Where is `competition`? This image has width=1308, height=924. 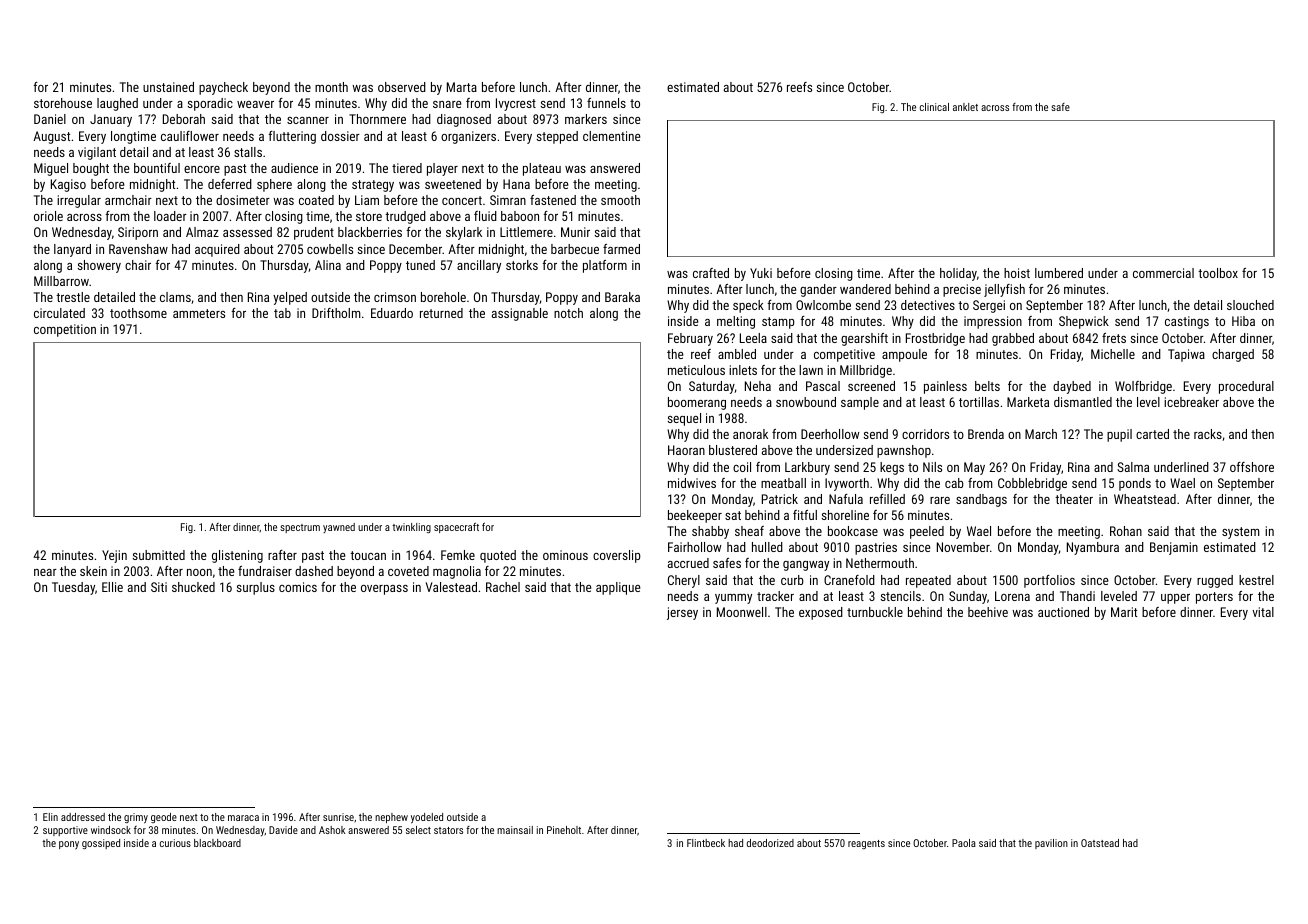 competition is located at coordinates (65, 330).
